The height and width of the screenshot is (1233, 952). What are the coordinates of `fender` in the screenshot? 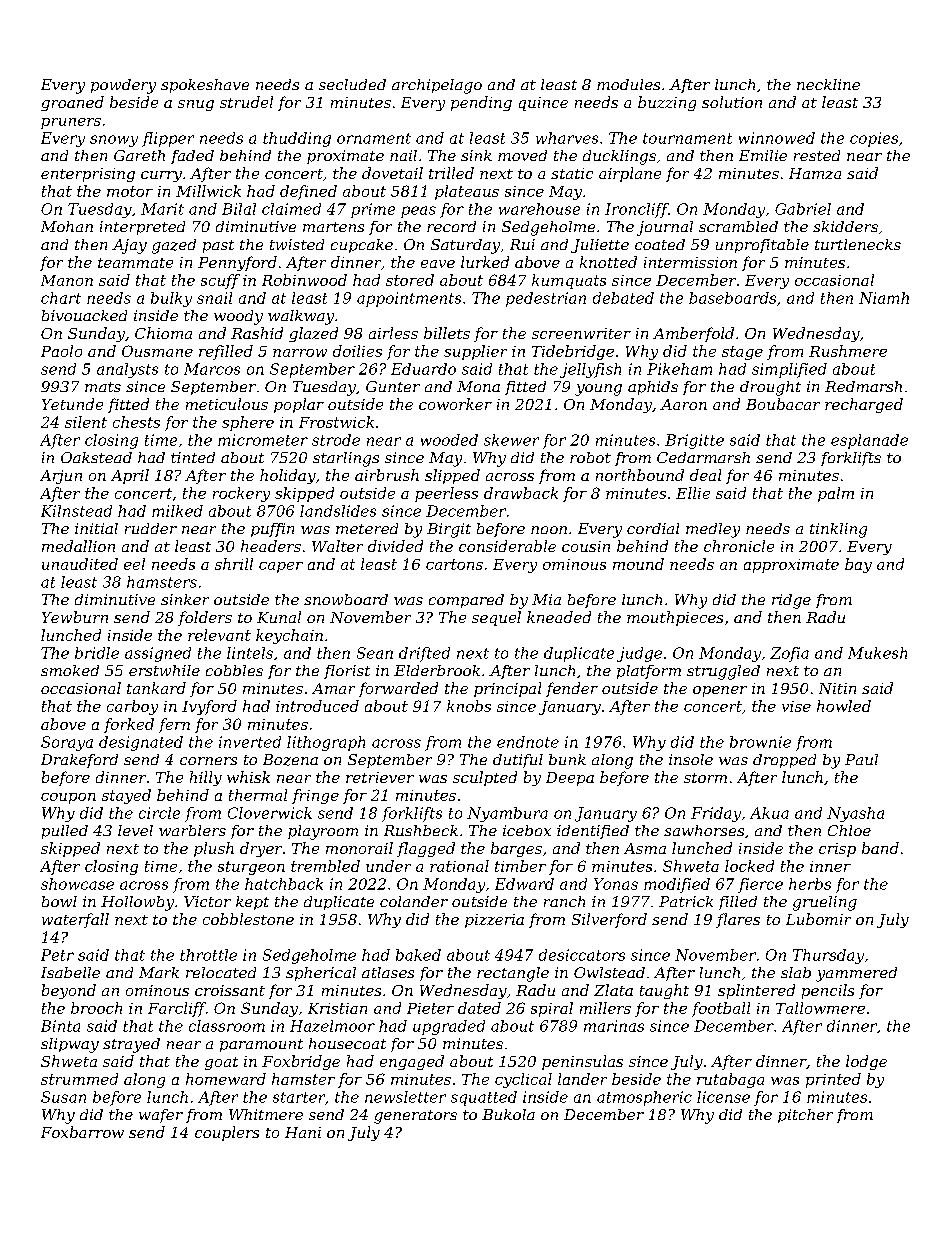 It's located at (572, 689).
